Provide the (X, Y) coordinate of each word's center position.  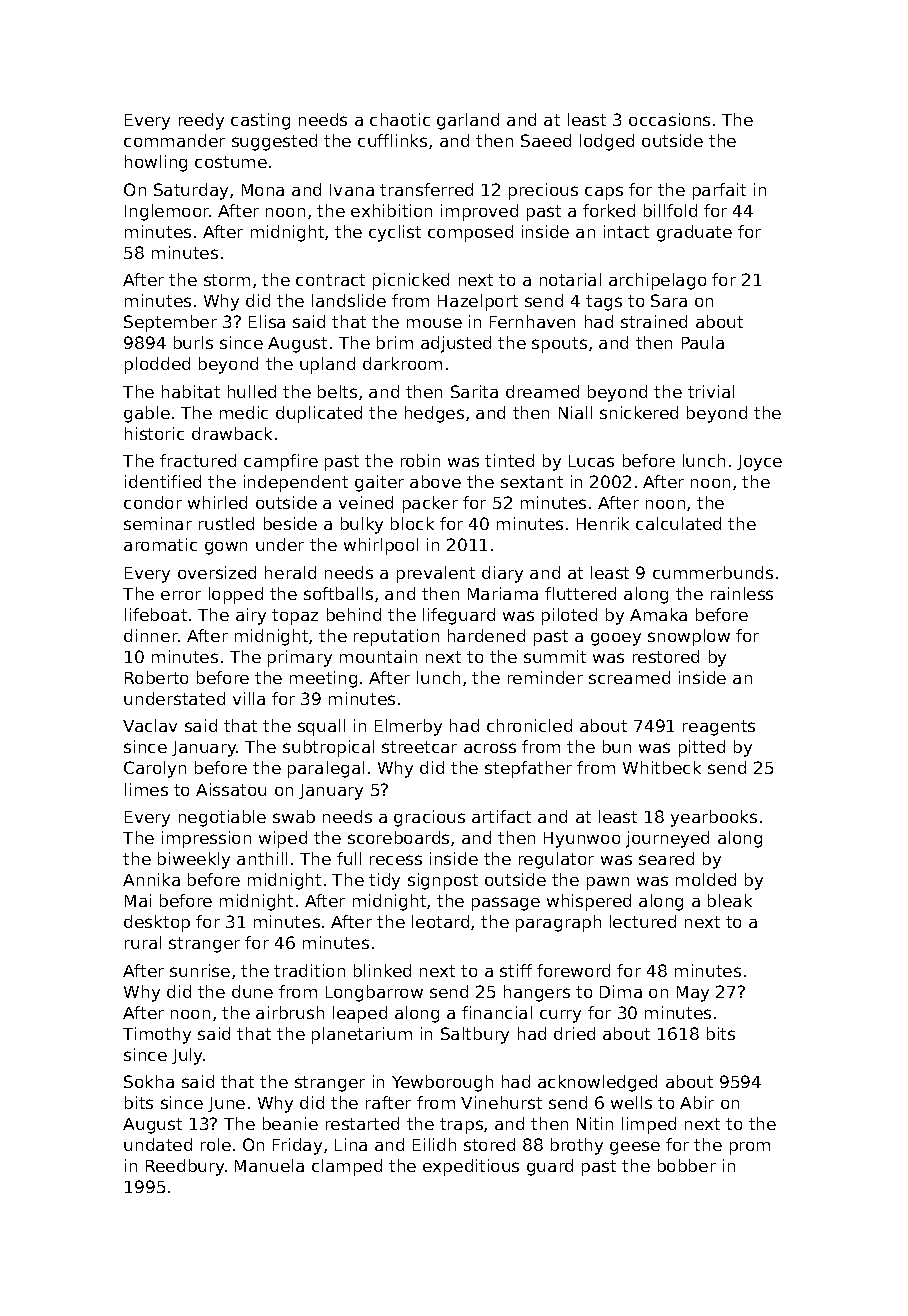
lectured (643, 921)
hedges (434, 414)
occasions (669, 119)
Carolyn (155, 769)
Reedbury (185, 1167)
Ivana (352, 190)
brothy (577, 1146)
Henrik (603, 523)
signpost (443, 881)
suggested (274, 142)
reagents (719, 728)
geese (635, 1148)
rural (143, 942)
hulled (252, 391)
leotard (440, 921)
